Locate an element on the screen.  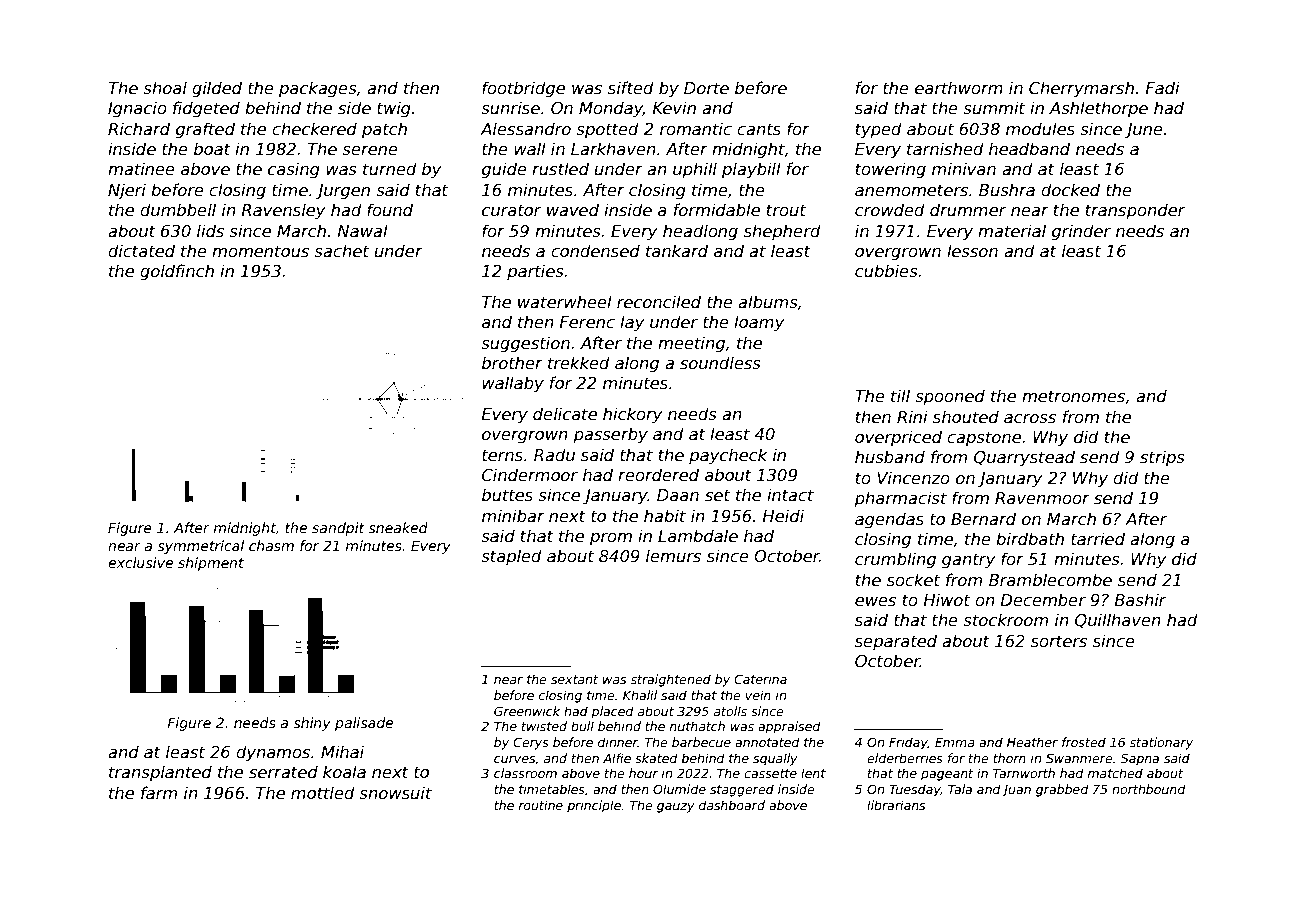
sextant is located at coordinates (575, 679).
